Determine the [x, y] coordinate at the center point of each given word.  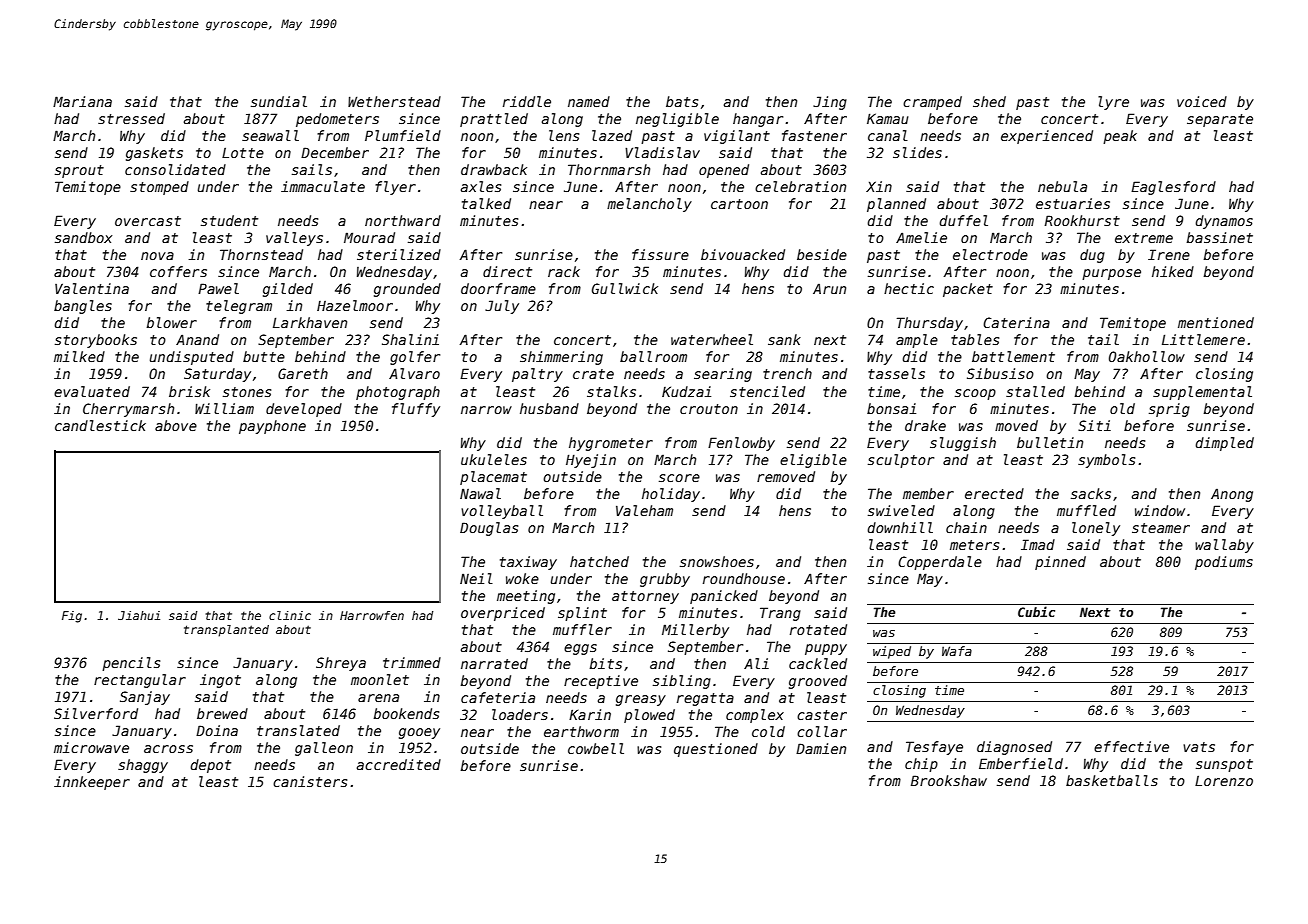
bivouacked [743, 254]
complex [755, 716]
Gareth [303, 373]
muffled [1086, 510]
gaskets [154, 154]
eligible [813, 461]
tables [975, 339]
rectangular [140, 681]
